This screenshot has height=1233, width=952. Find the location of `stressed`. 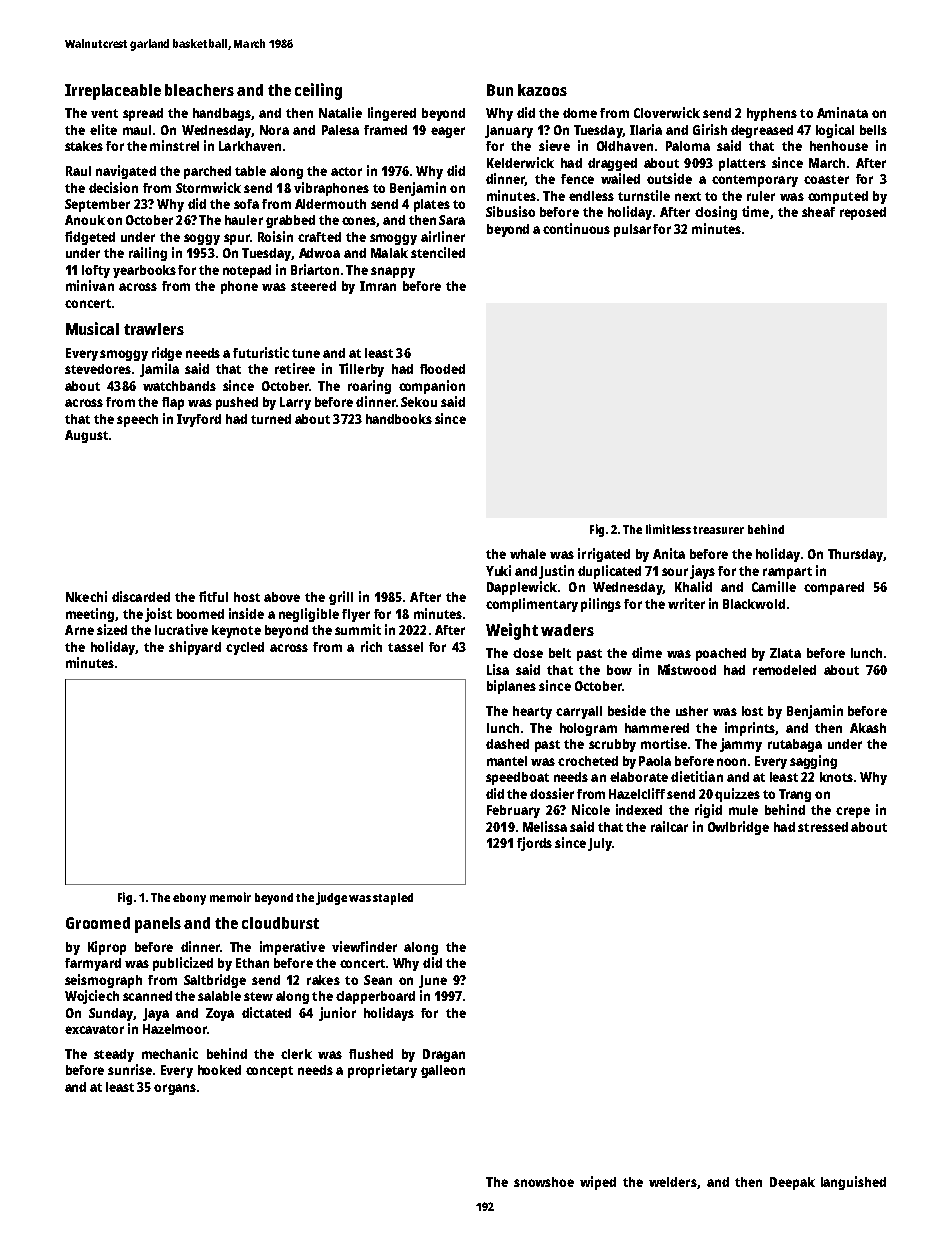

stressed is located at coordinates (823, 827).
